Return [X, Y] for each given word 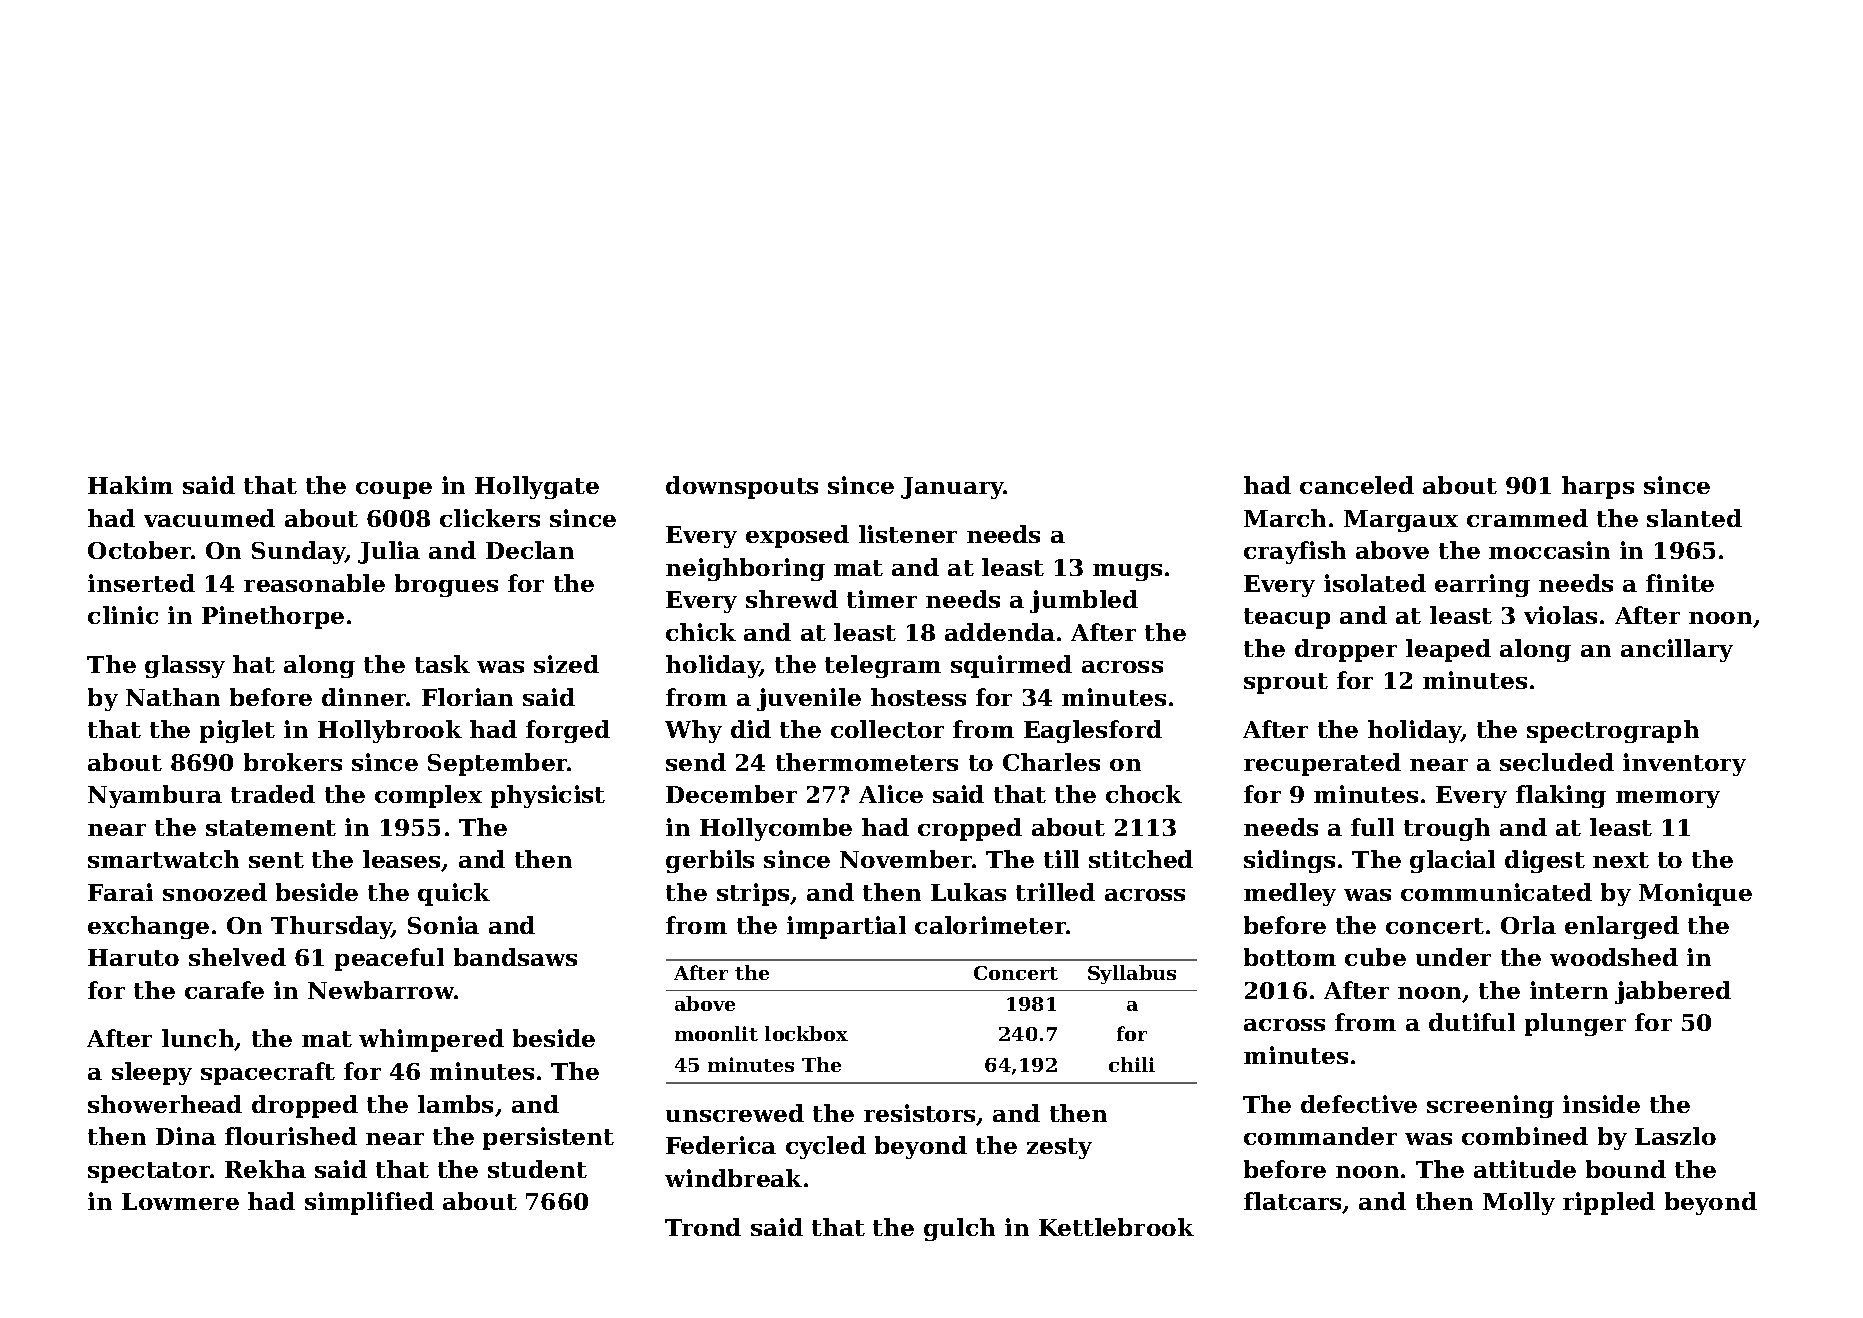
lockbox [806, 1033]
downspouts [742, 487]
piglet [237, 731]
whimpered [431, 1040]
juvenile [809, 699]
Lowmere [180, 1201]
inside [1601, 1104]
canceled [1357, 485]
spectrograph [1613, 731]
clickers [490, 518]
